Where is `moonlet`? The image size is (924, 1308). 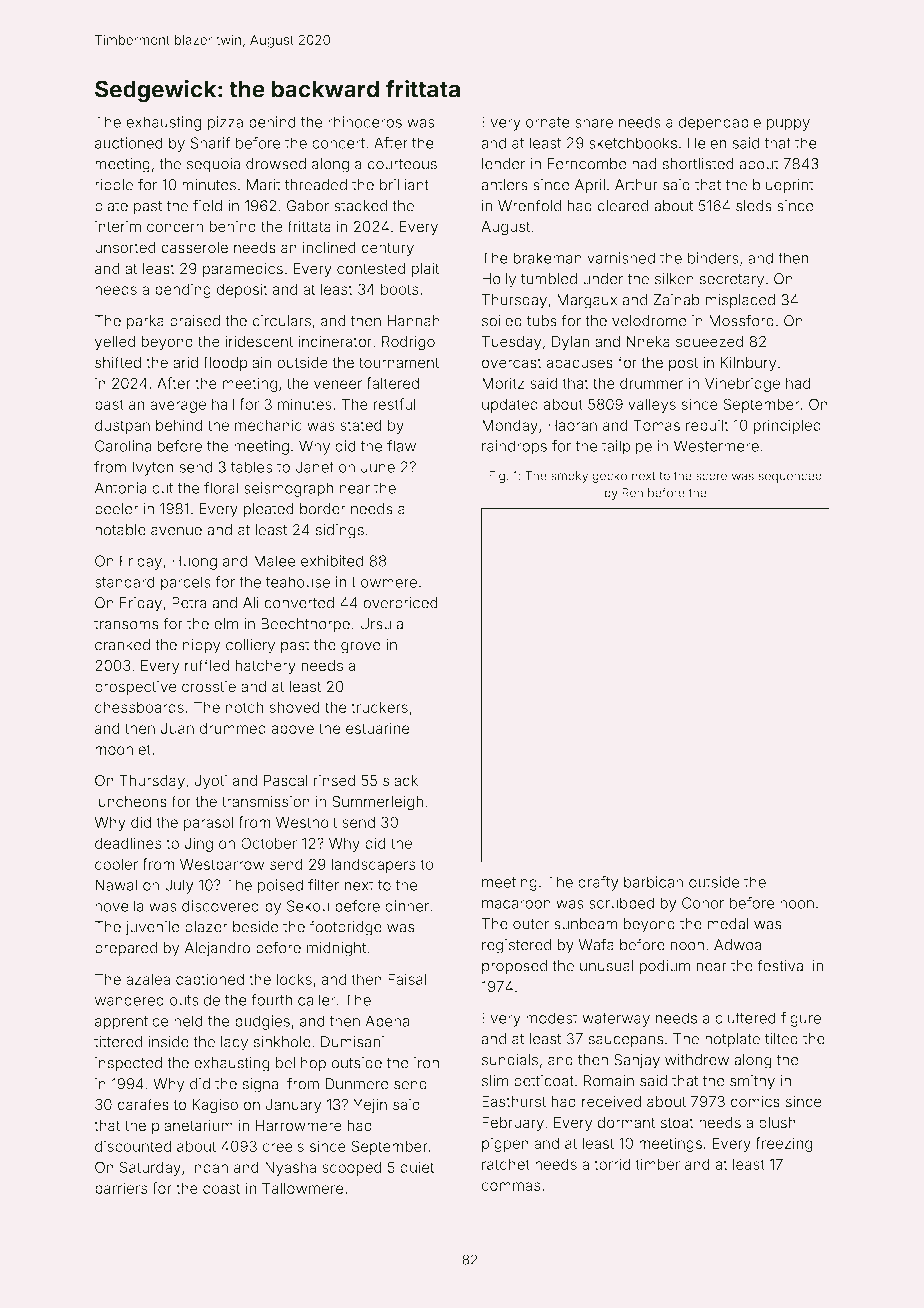 moonlet is located at coordinates (123, 749).
